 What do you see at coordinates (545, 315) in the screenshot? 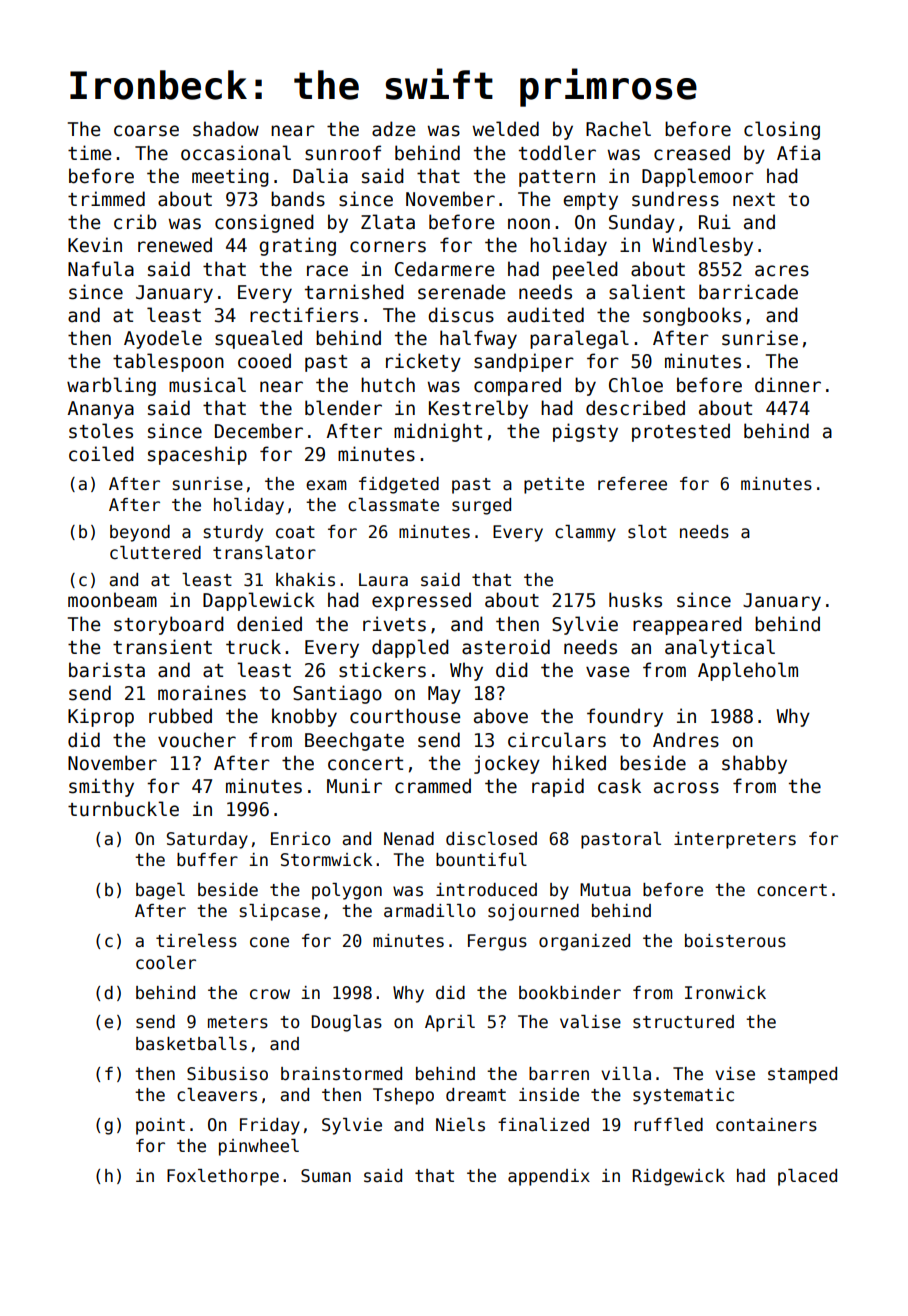
I see `audited` at bounding box center [545, 315].
